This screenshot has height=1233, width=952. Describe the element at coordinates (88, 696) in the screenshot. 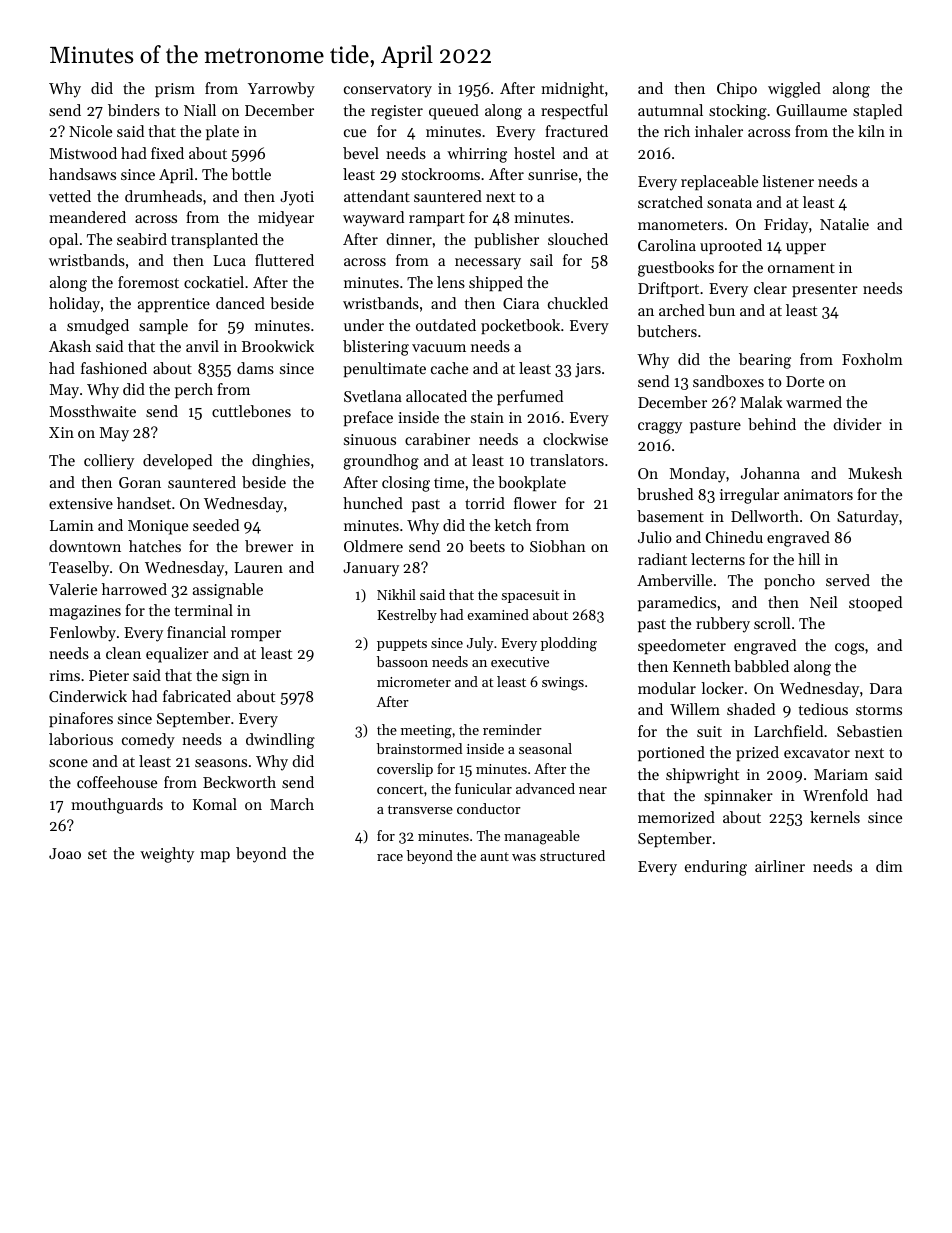

I see `Cinderwick` at that location.
